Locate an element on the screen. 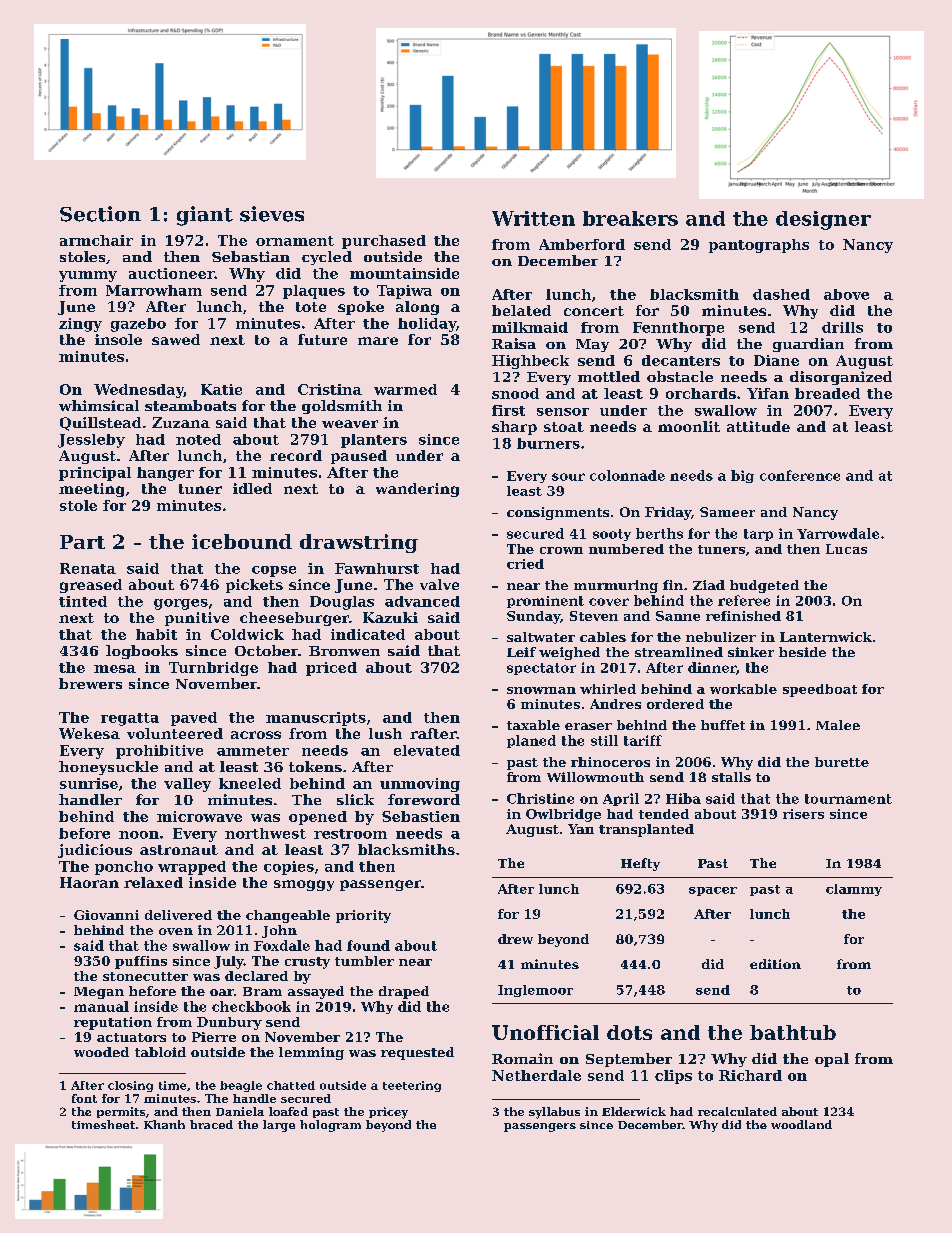 The image size is (952, 1233). woodland is located at coordinates (801, 1124).
